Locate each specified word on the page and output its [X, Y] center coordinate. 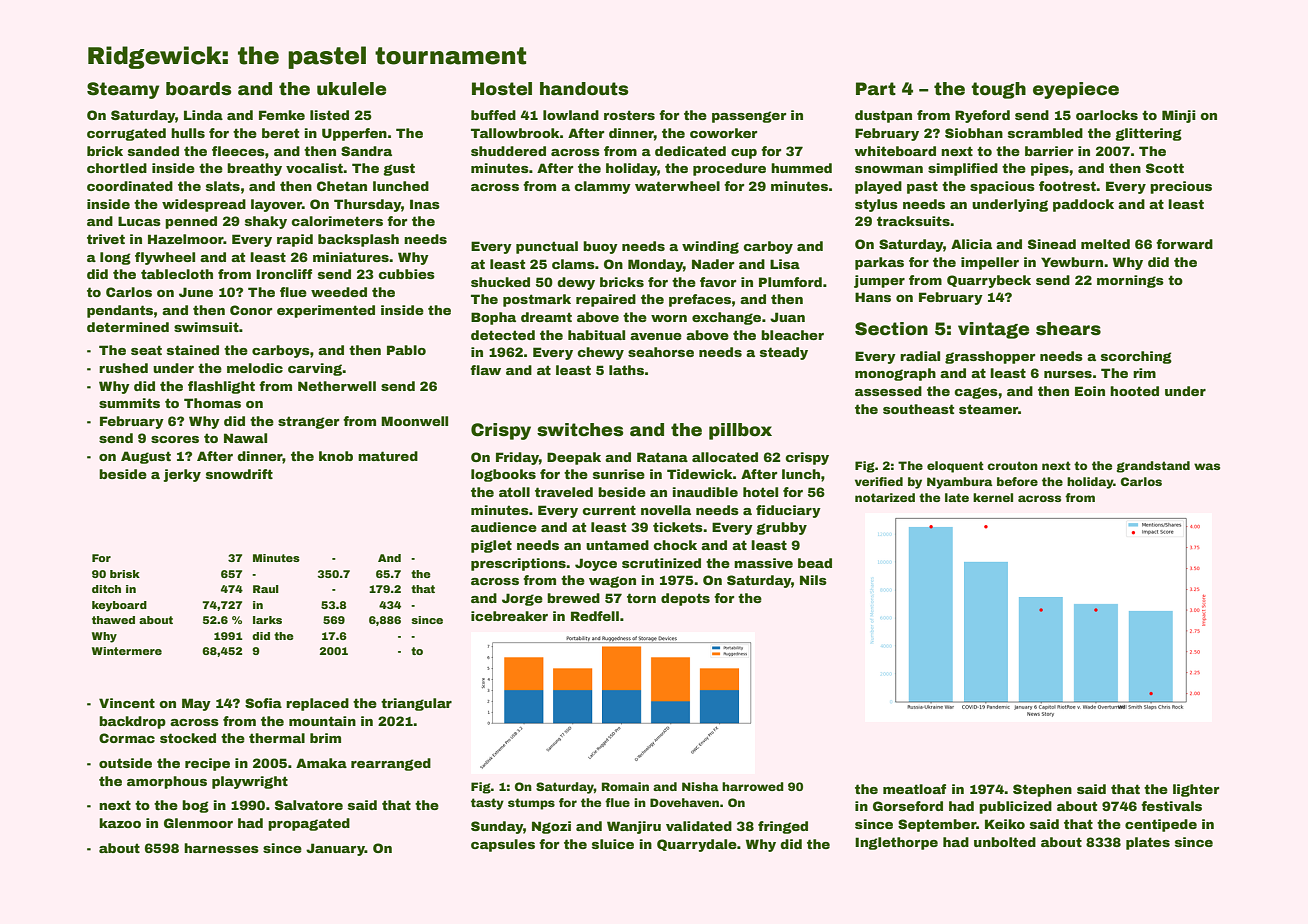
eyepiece [1076, 90]
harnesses [221, 848]
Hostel [502, 89]
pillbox [740, 431]
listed [329, 115]
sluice [613, 844]
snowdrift [239, 474]
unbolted [1005, 842]
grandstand [1153, 467]
